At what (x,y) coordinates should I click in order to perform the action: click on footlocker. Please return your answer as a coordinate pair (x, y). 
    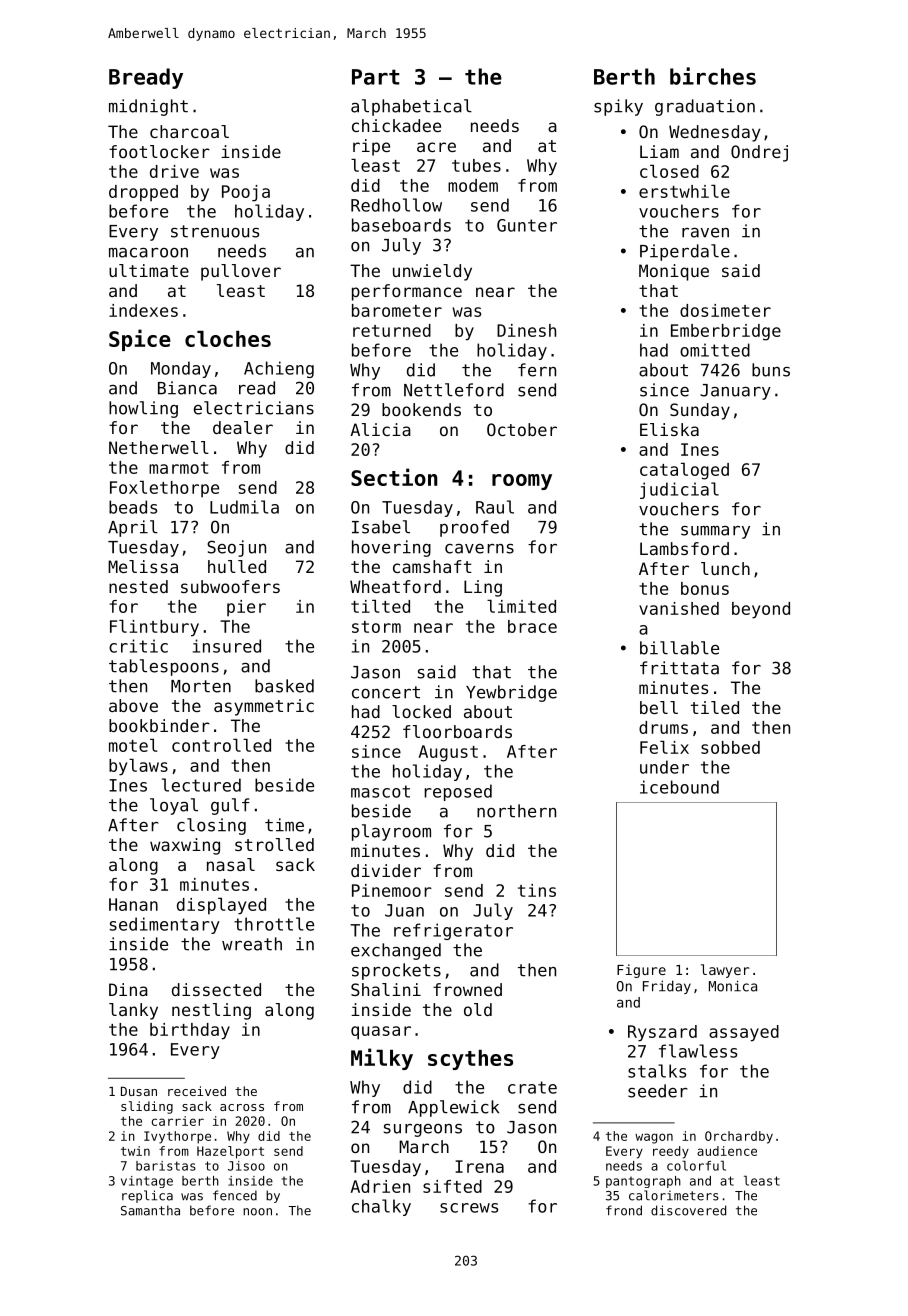
    Looking at the image, I should click on (159, 151).
